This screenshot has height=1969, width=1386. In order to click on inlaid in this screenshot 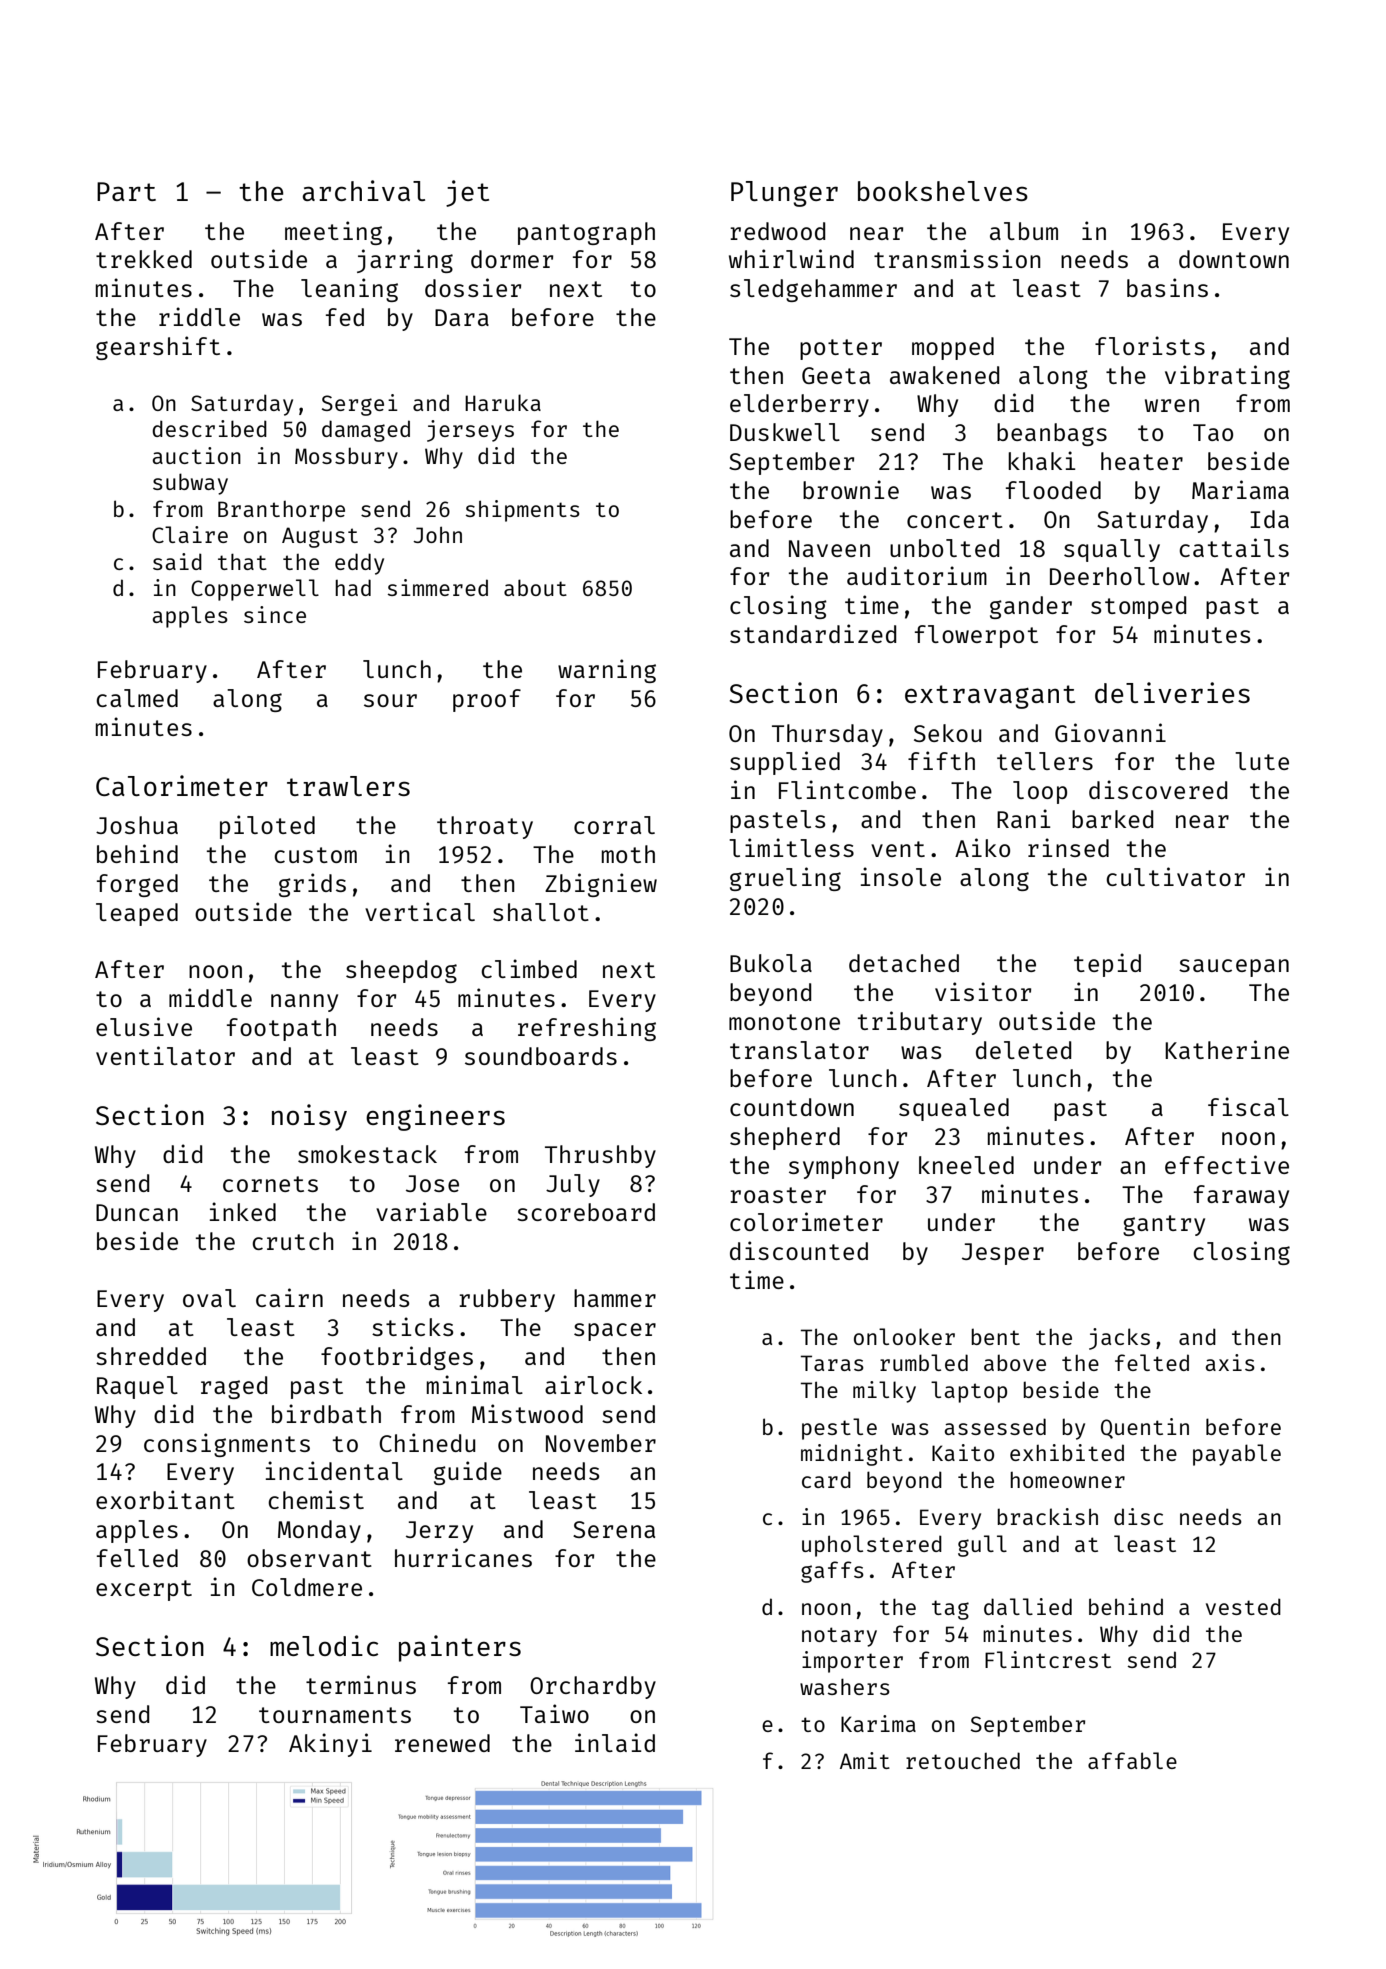, I will do `click(615, 1742)`.
